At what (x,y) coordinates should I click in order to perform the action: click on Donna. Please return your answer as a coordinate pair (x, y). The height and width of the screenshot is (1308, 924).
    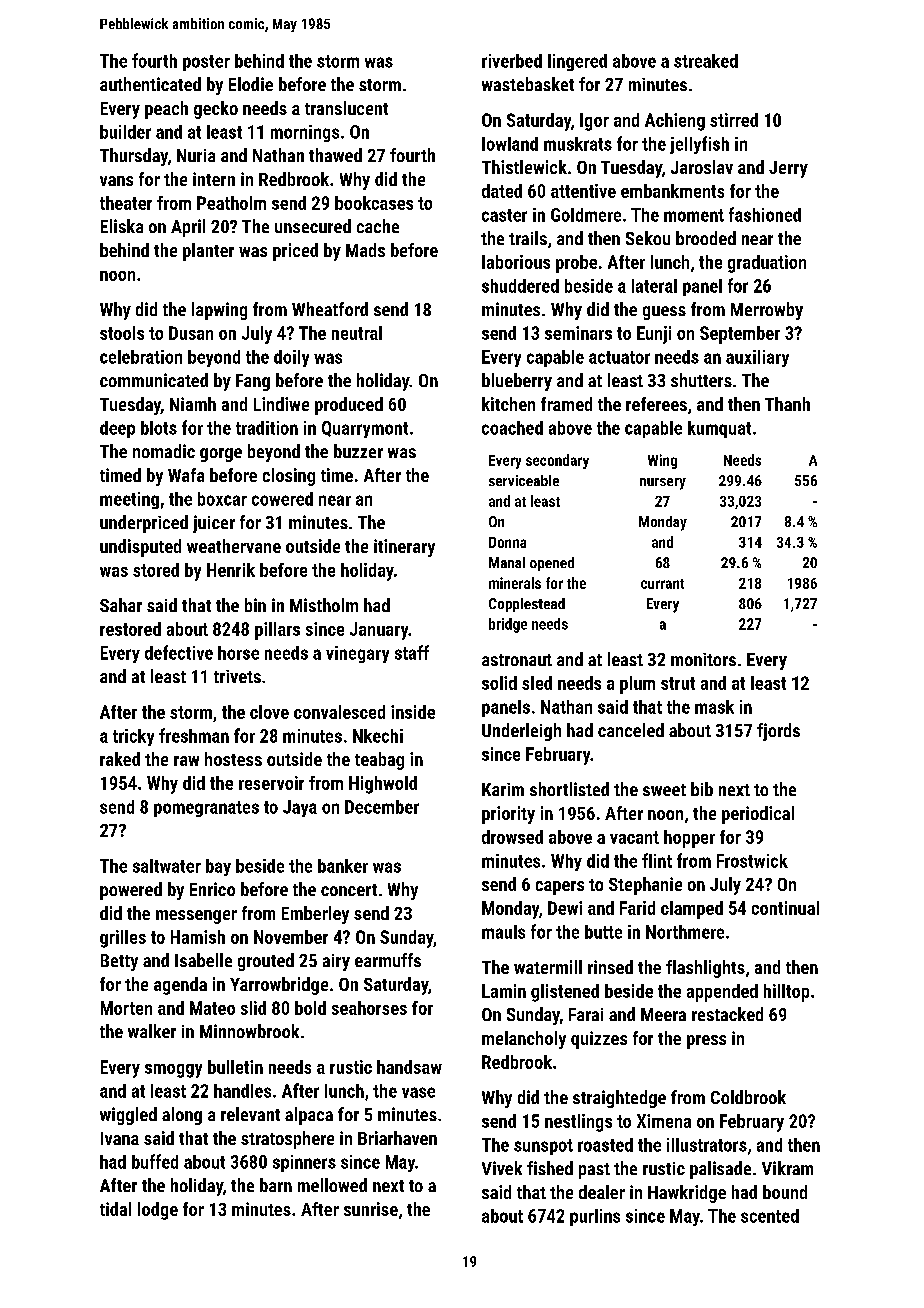
    Looking at the image, I should click on (507, 542).
